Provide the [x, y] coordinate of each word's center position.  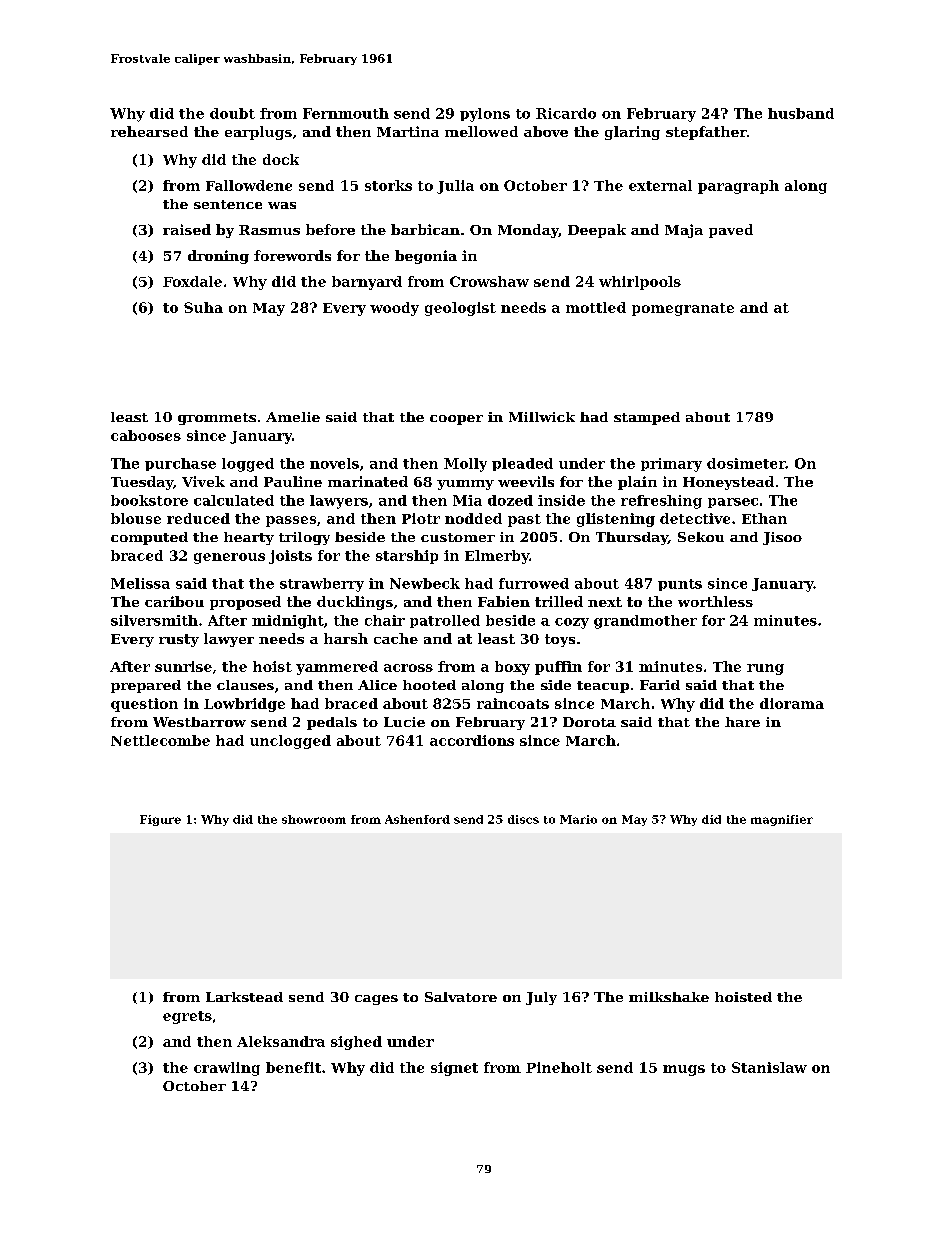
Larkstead [244, 997]
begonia [426, 257]
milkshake [669, 997]
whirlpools [640, 283]
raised [187, 229]
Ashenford [417, 819]
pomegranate [683, 309]
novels [334, 463]
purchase [180, 464]
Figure [160, 820]
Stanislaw [769, 1067]
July [541, 998]
